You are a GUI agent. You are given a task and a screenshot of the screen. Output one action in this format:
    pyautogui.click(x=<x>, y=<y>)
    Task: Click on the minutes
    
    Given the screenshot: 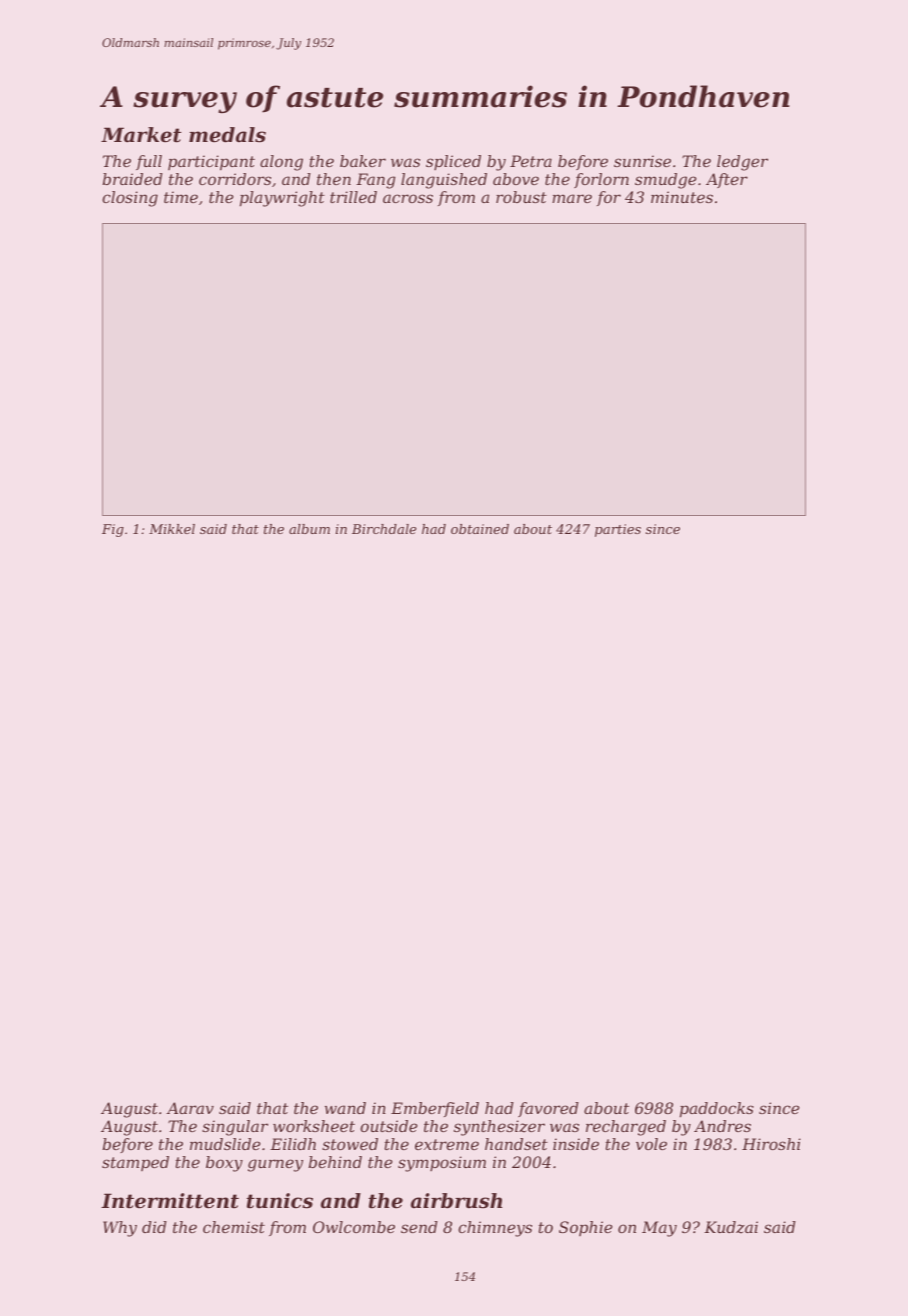 What is the action you would take?
    pyautogui.click(x=682, y=197)
